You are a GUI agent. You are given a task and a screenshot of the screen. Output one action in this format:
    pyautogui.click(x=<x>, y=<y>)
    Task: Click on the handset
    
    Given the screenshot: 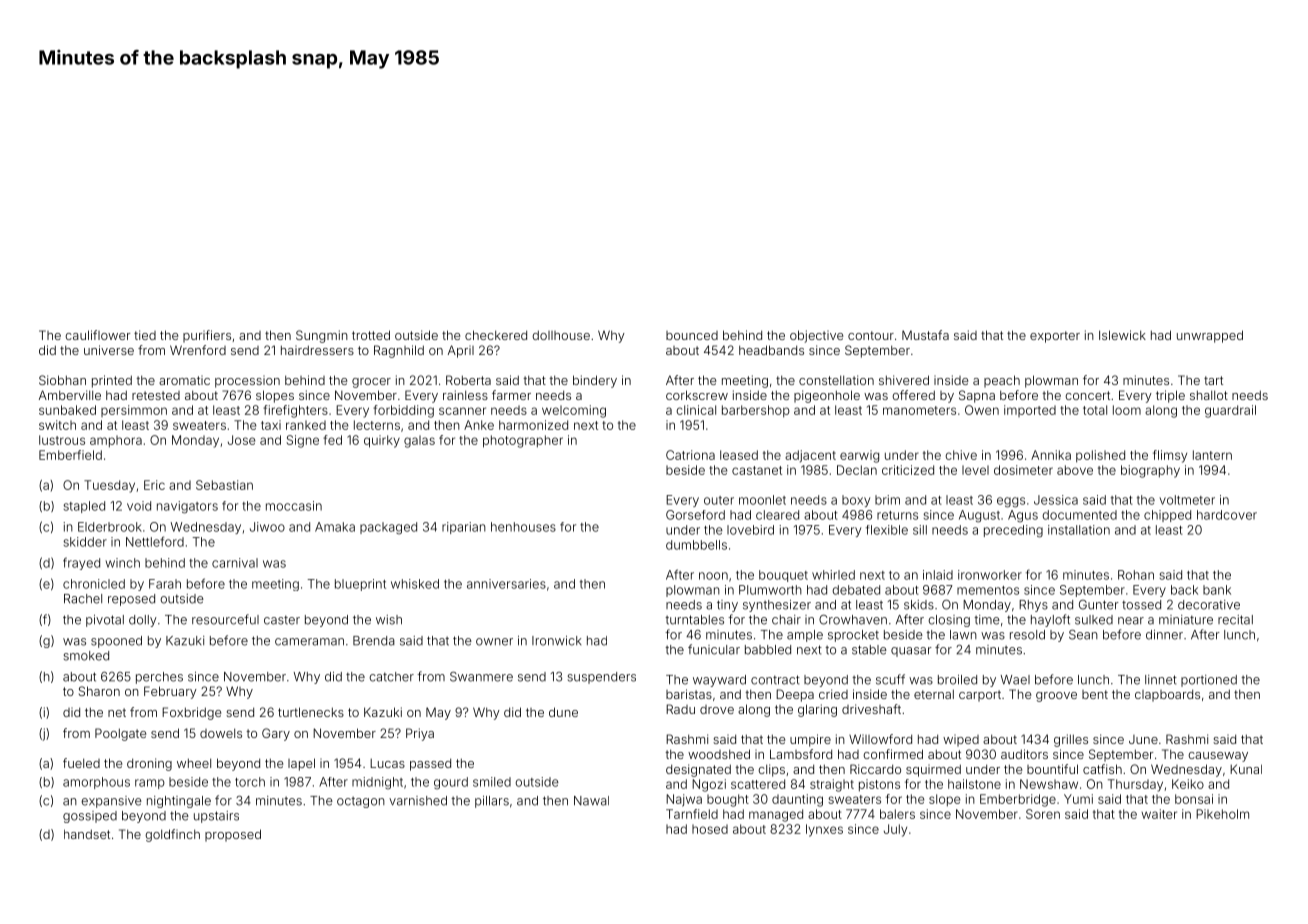 What is the action you would take?
    pyautogui.click(x=87, y=834)
